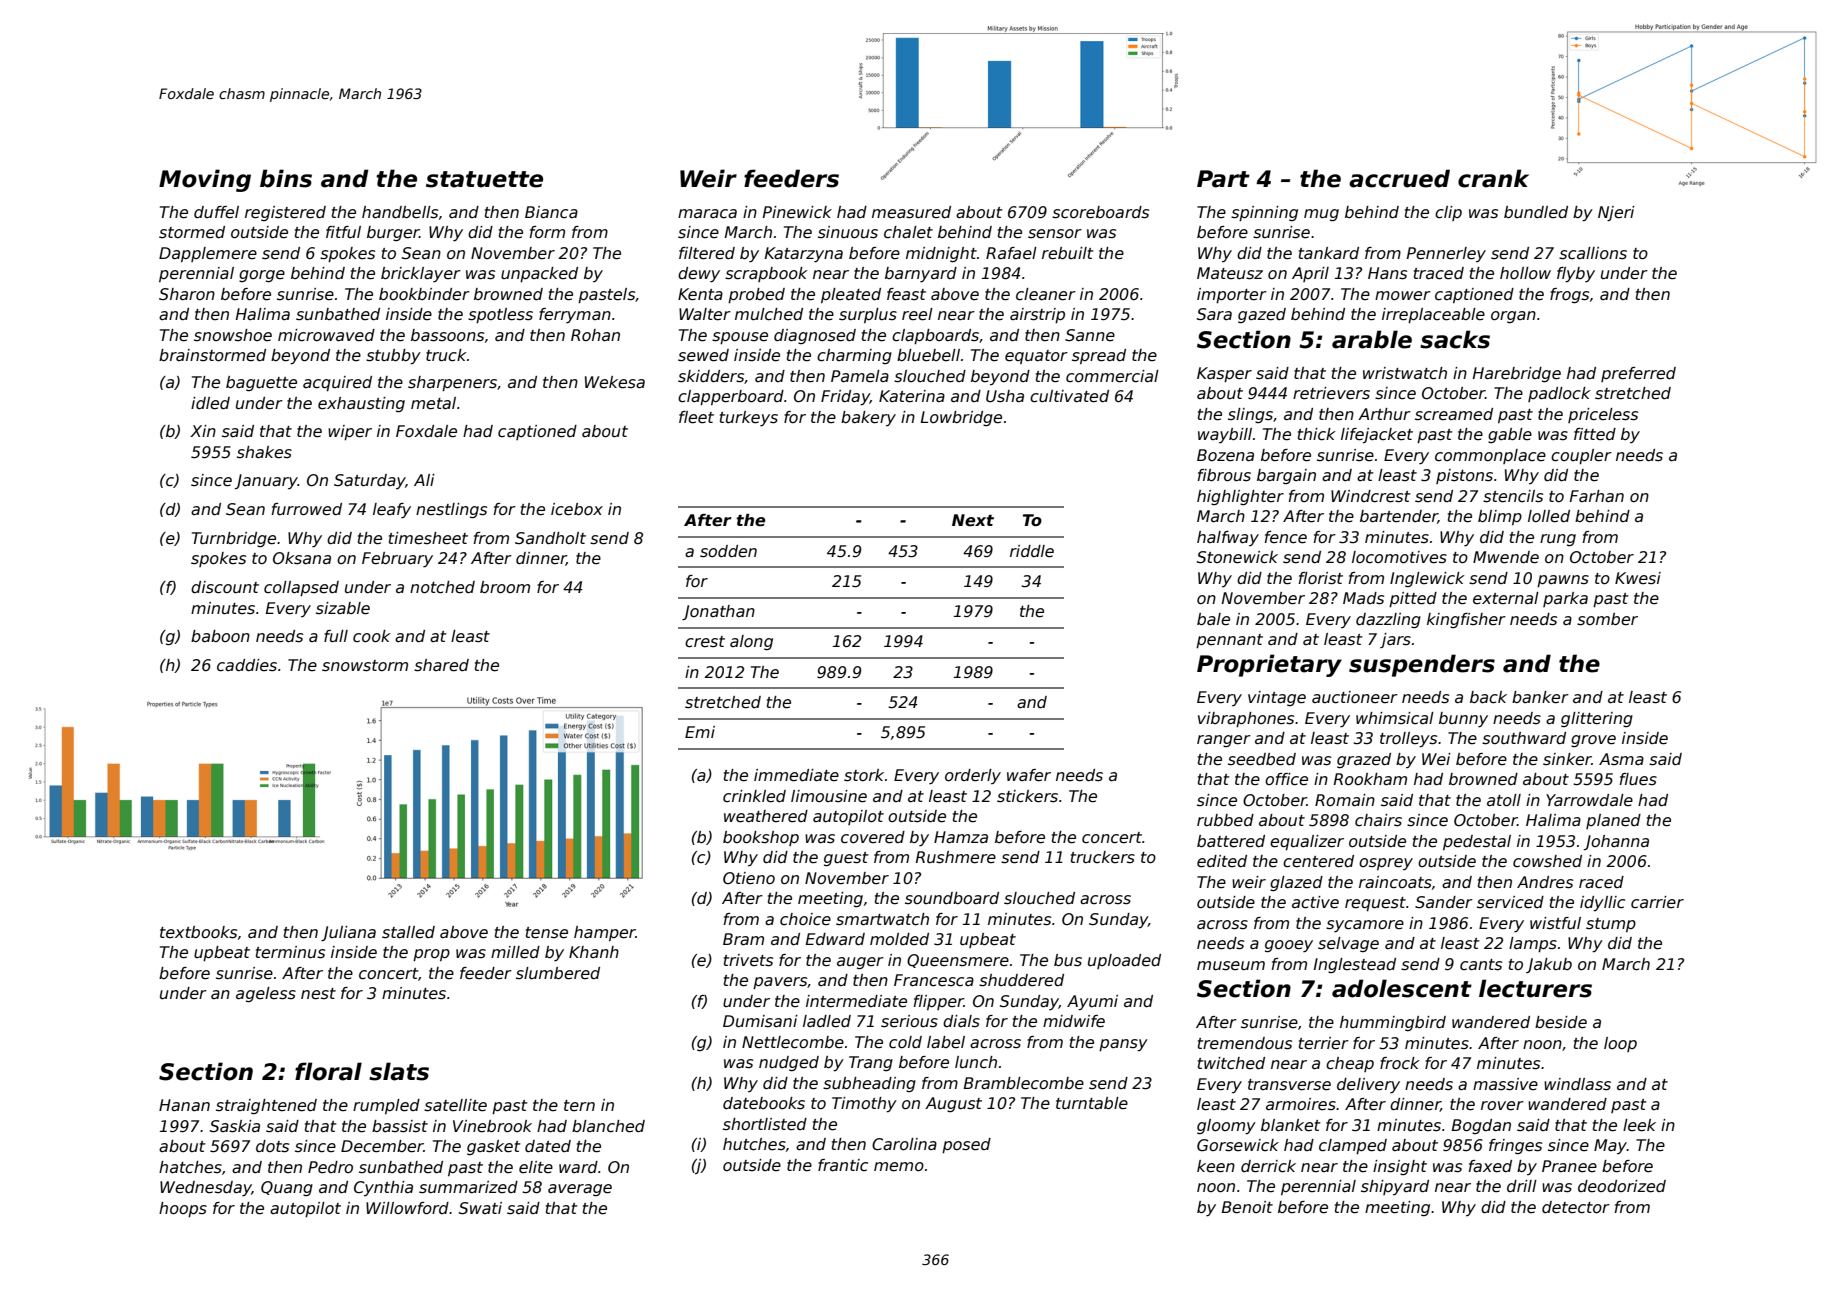 This screenshot has width=1845, height=1305. What do you see at coordinates (707, 214) in the screenshot?
I see `maraca` at bounding box center [707, 214].
